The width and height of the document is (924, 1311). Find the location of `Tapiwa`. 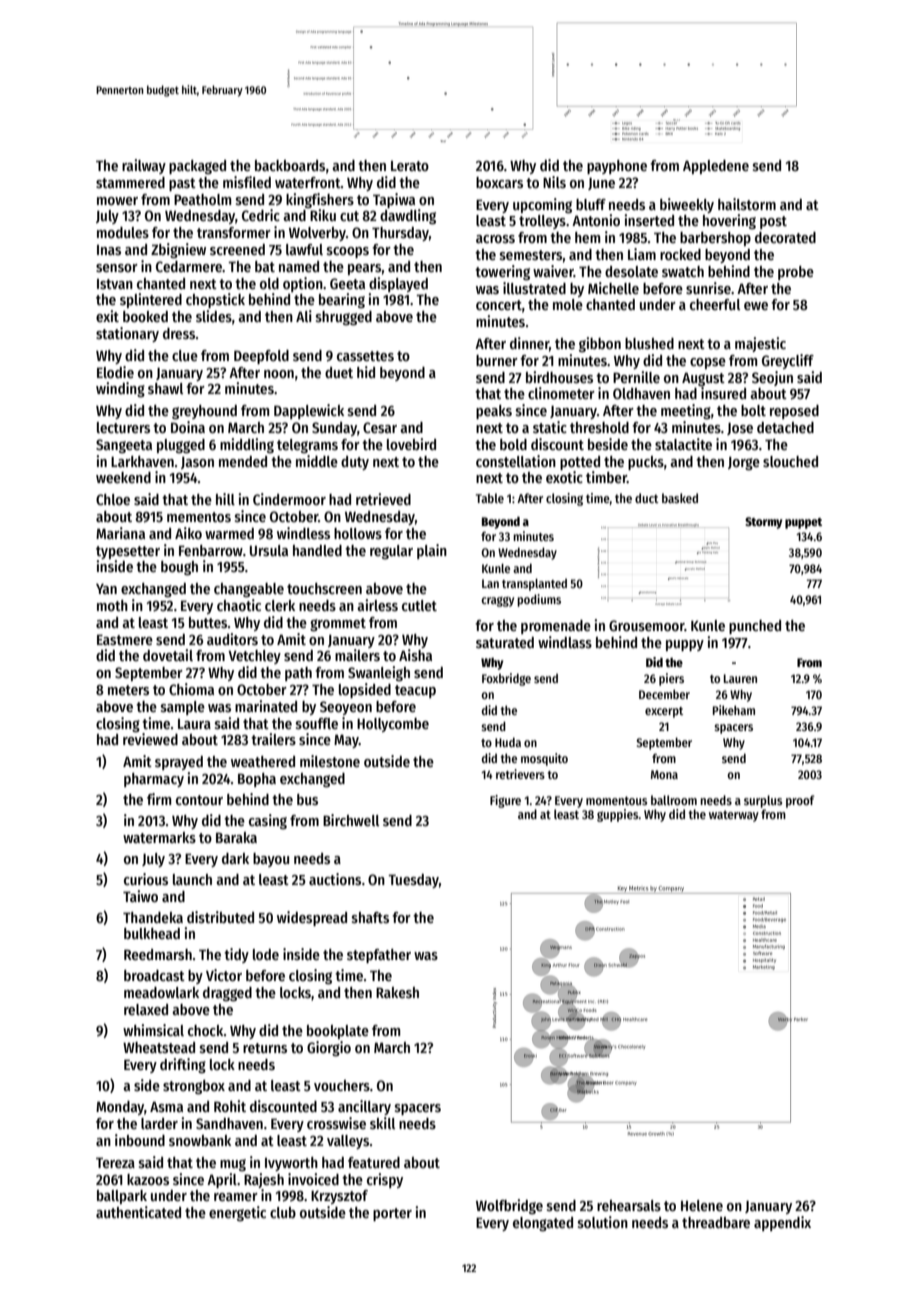

Tapiwa is located at coordinates (394, 200).
